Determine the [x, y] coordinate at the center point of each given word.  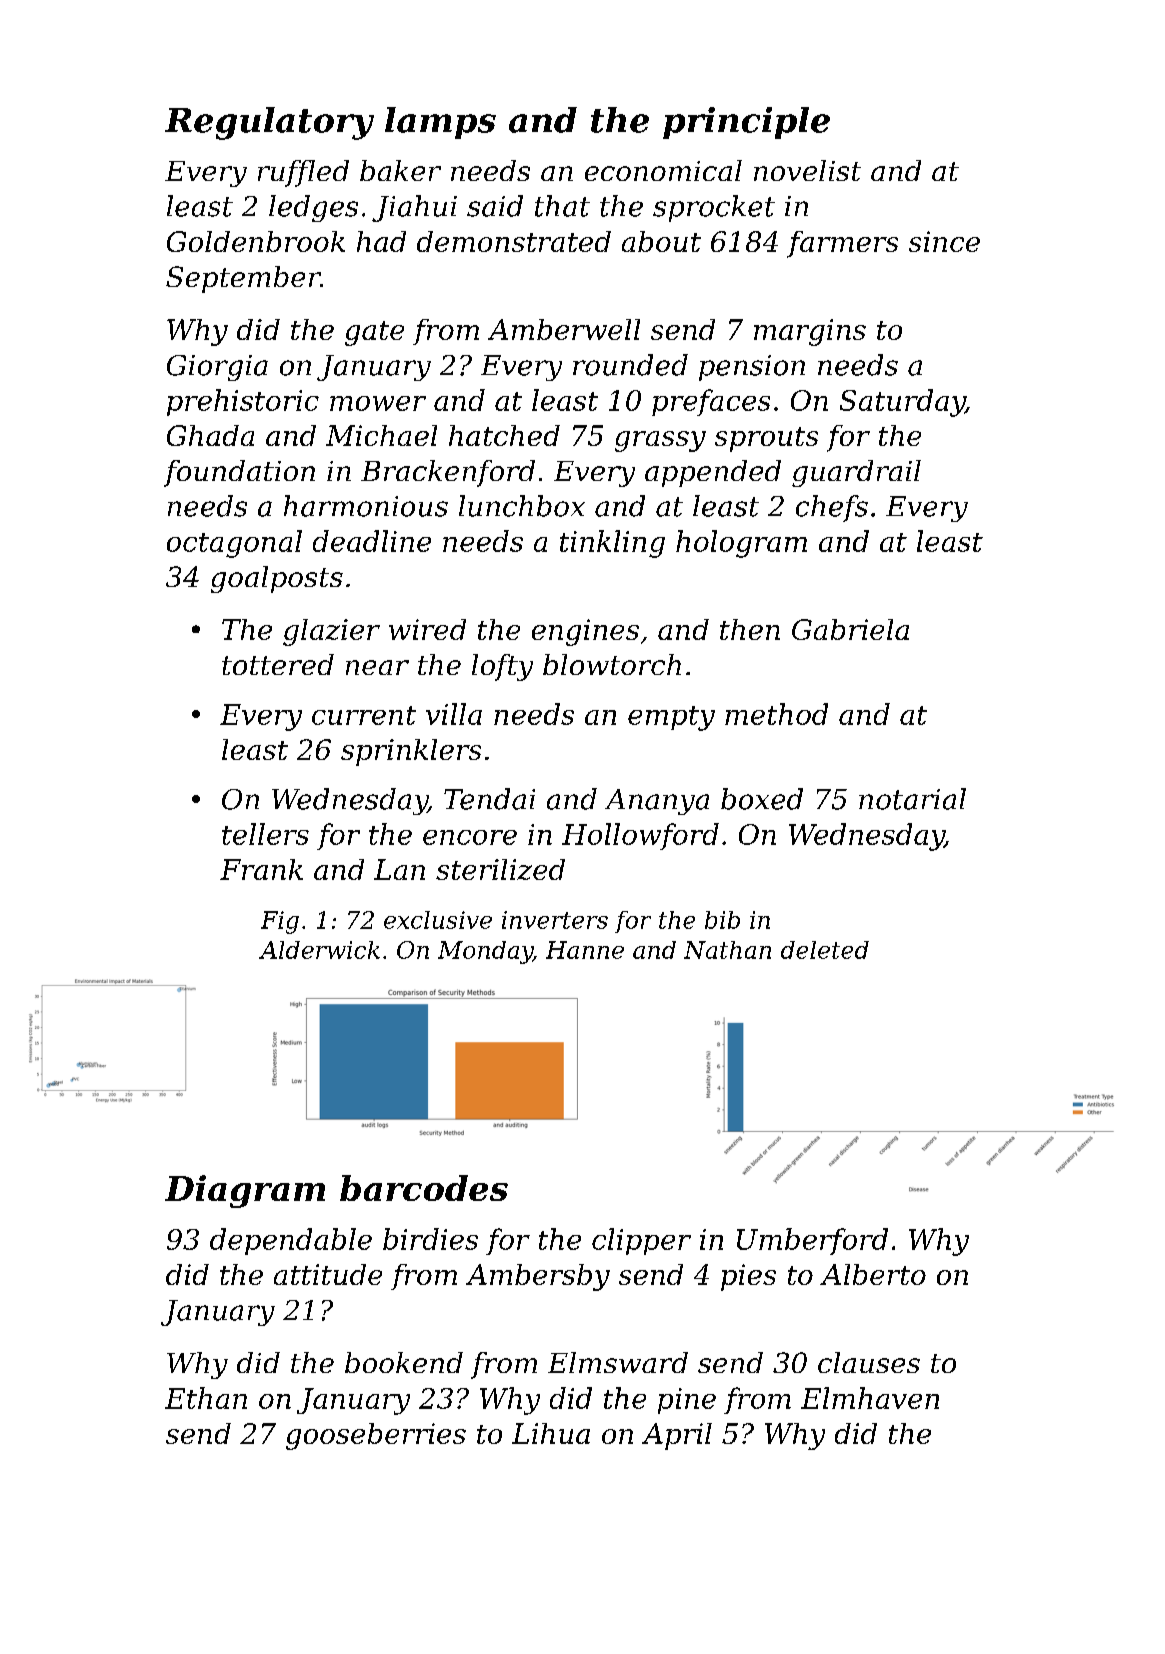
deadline [372, 541]
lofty [502, 667]
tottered [278, 664]
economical [663, 170]
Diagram [245, 1191]
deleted [825, 950]
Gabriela [850, 629]
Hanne [585, 950]
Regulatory [269, 123]
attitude [328, 1274]
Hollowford [640, 836]
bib [722, 920]
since [944, 241]
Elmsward [618, 1362]
